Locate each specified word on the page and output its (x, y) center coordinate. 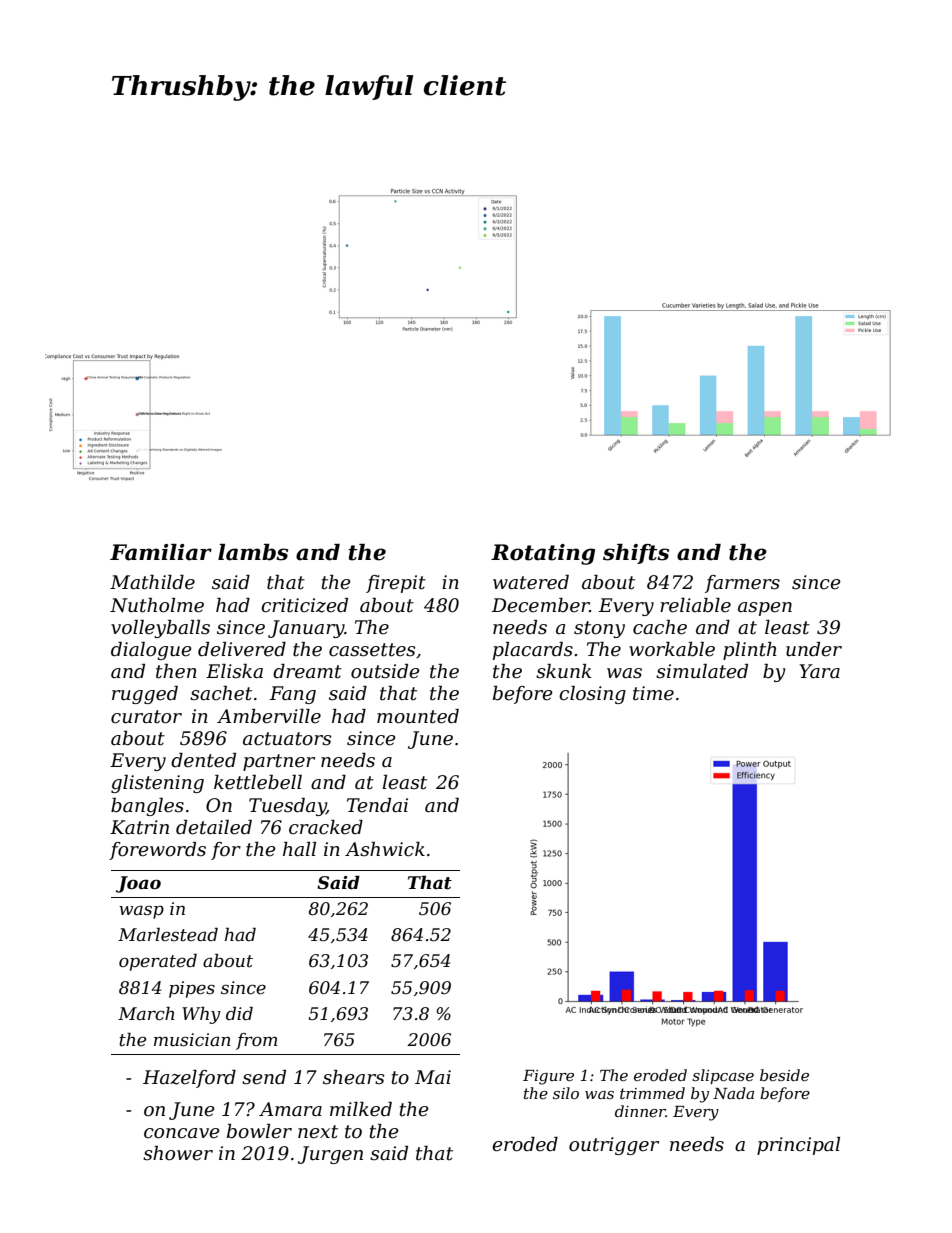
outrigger (614, 1146)
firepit (396, 584)
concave (182, 1133)
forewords (157, 851)
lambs (253, 552)
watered (531, 582)
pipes (192, 989)
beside (784, 1075)
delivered (242, 649)
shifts (636, 554)
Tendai (377, 805)
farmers (742, 584)
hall (299, 849)
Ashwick (385, 849)
